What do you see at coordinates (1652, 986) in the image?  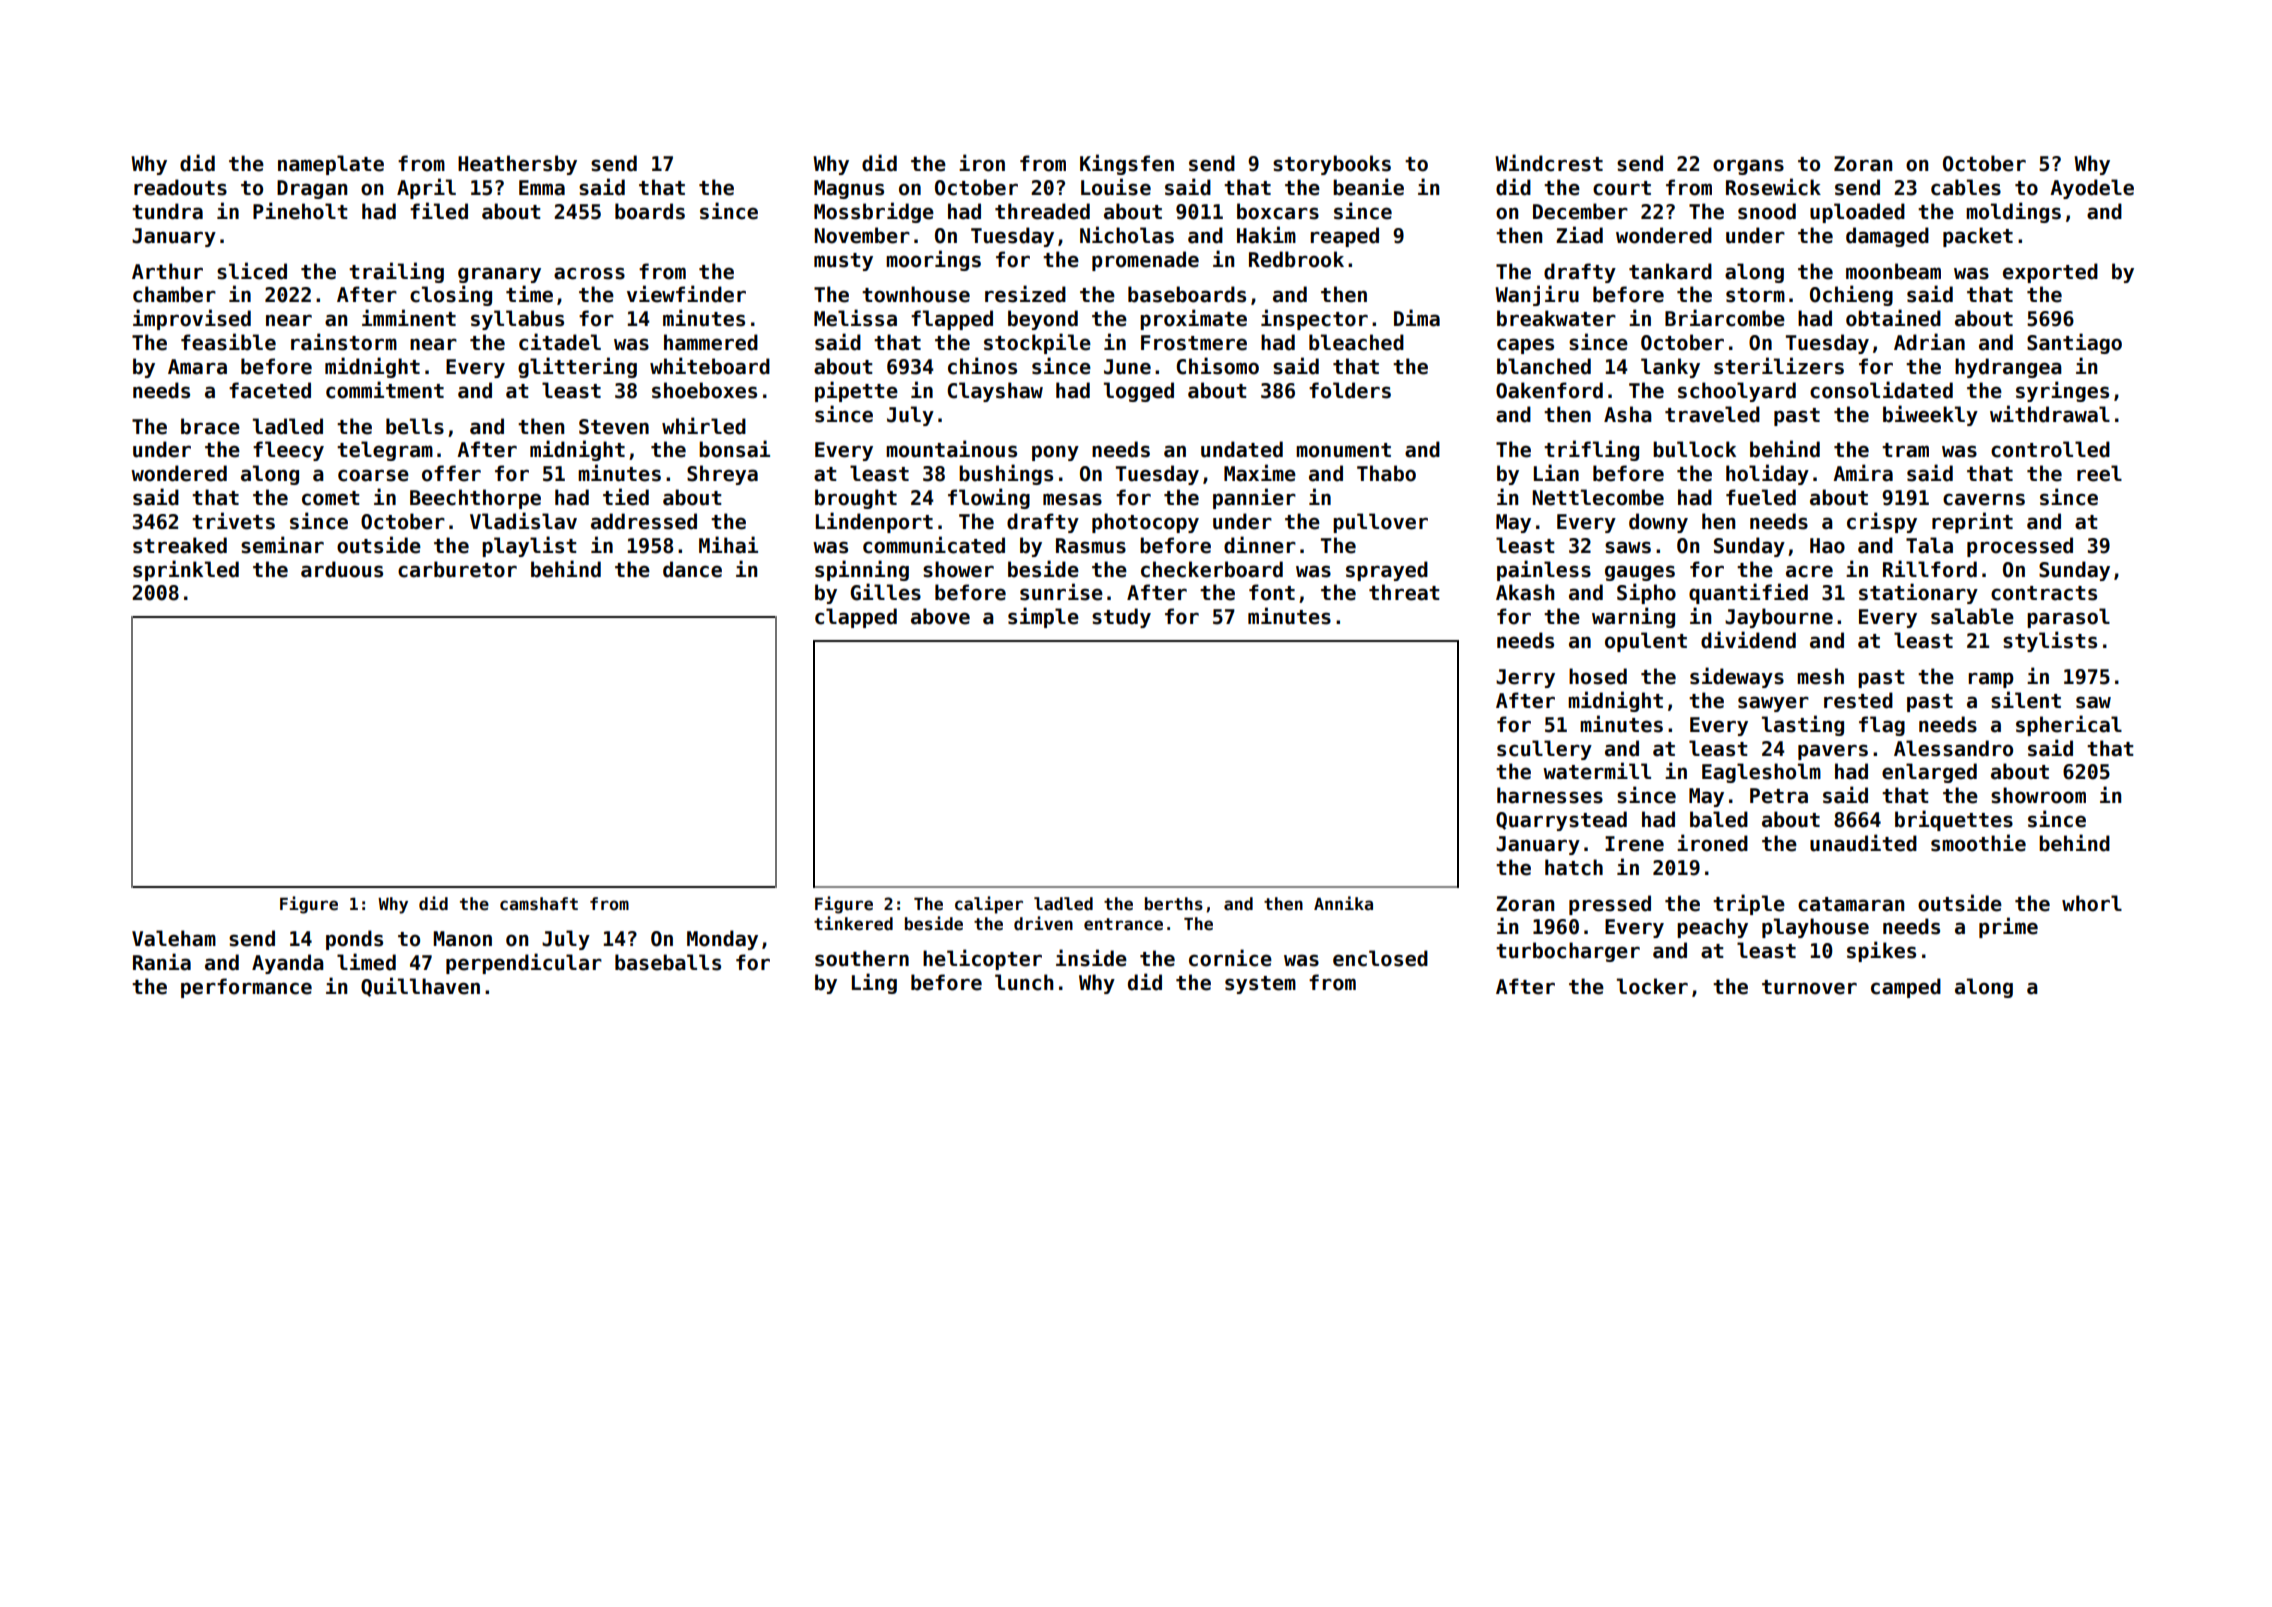 I see `locker` at bounding box center [1652, 986].
